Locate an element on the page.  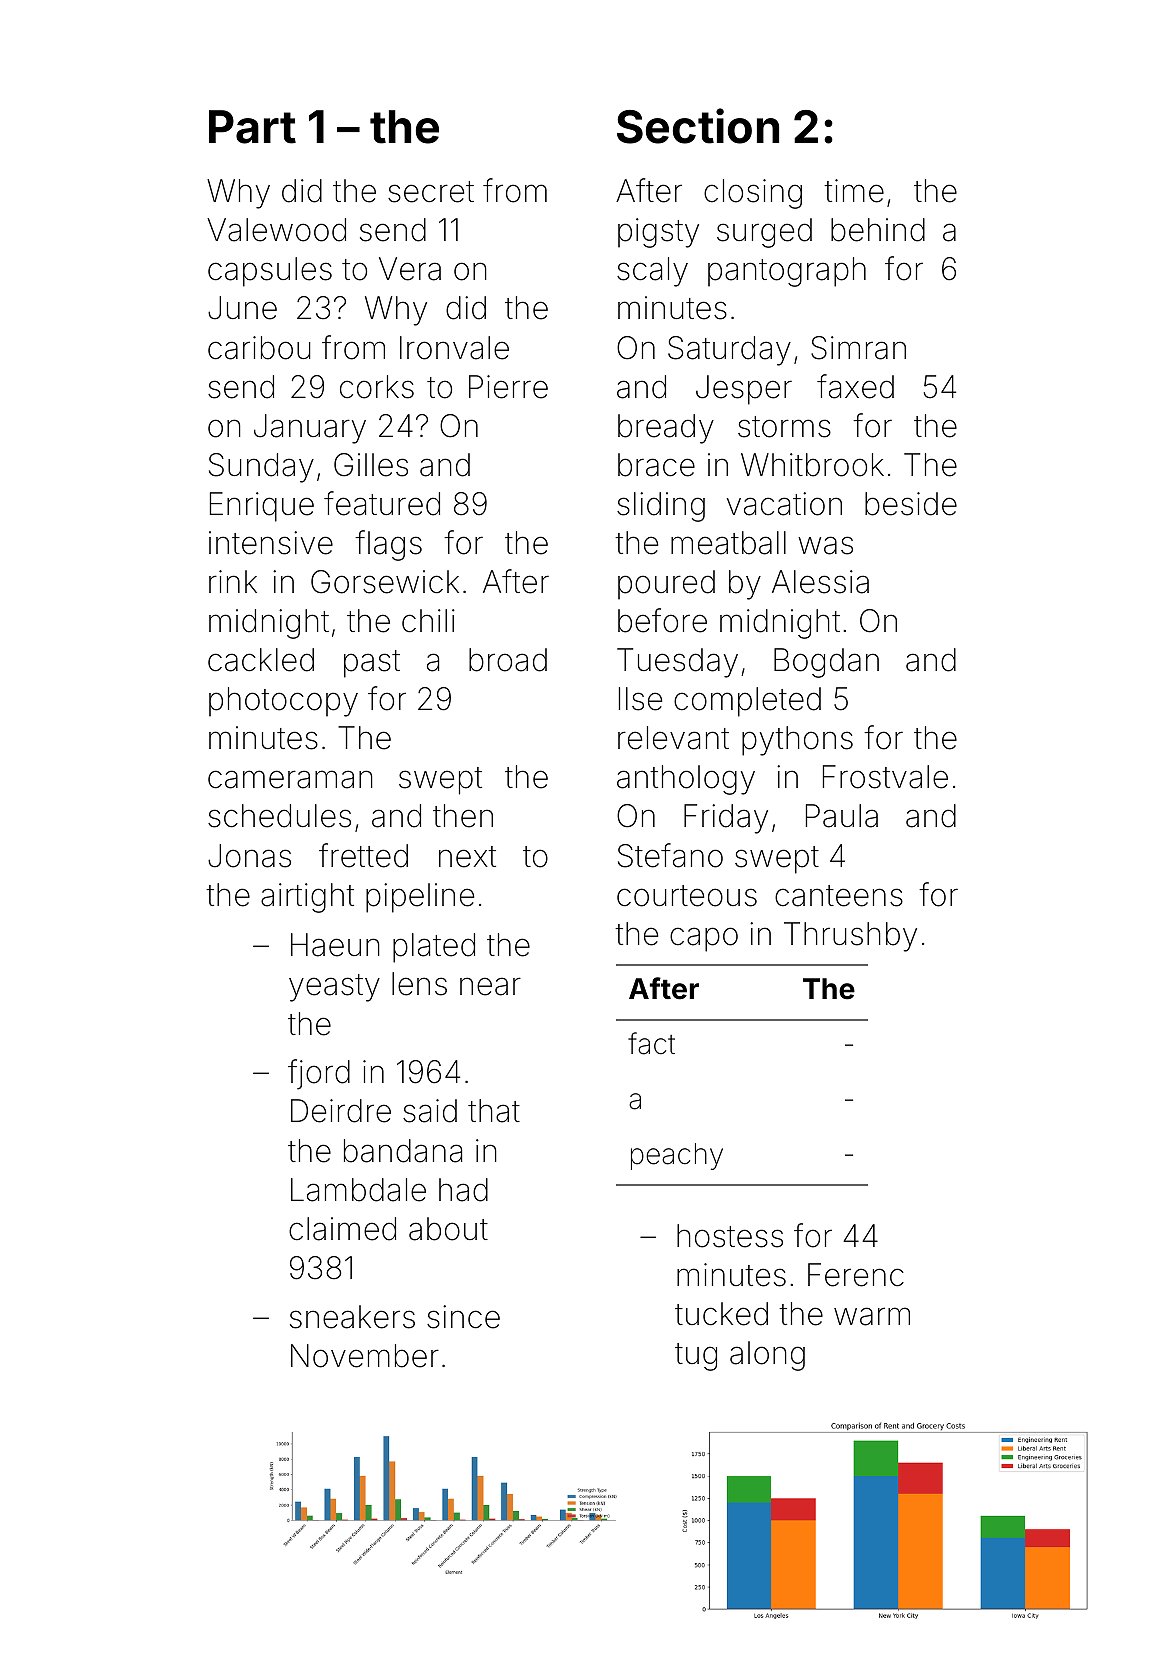
that is located at coordinates (494, 1111).
